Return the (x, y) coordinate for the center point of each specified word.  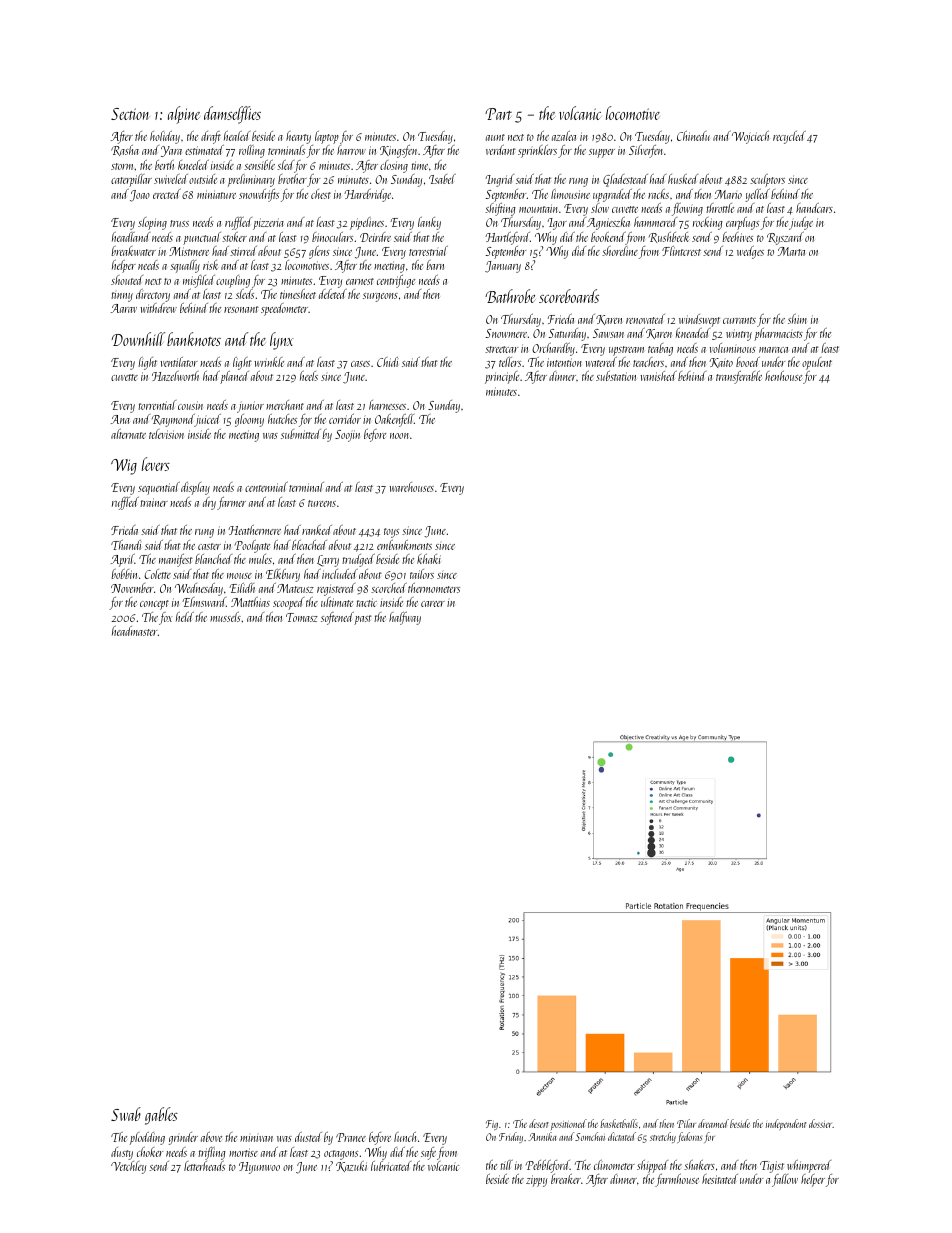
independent (786, 1124)
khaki (429, 559)
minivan (256, 1139)
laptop (327, 137)
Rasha (125, 150)
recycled (789, 137)
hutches (282, 419)
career (433, 604)
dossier (821, 1123)
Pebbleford (548, 1166)
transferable (739, 377)
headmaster (134, 631)
